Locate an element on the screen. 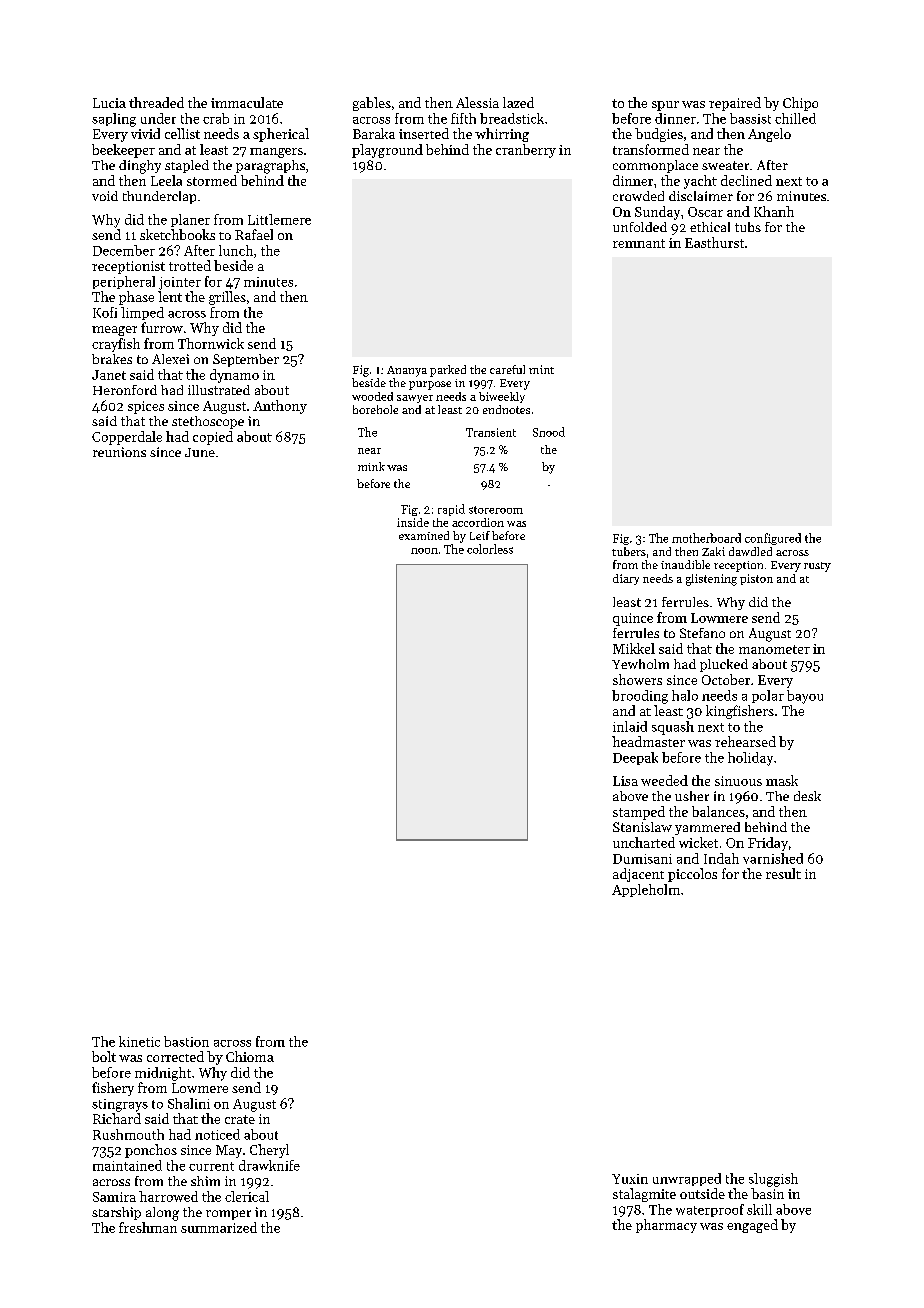  remnant is located at coordinates (639, 243).
